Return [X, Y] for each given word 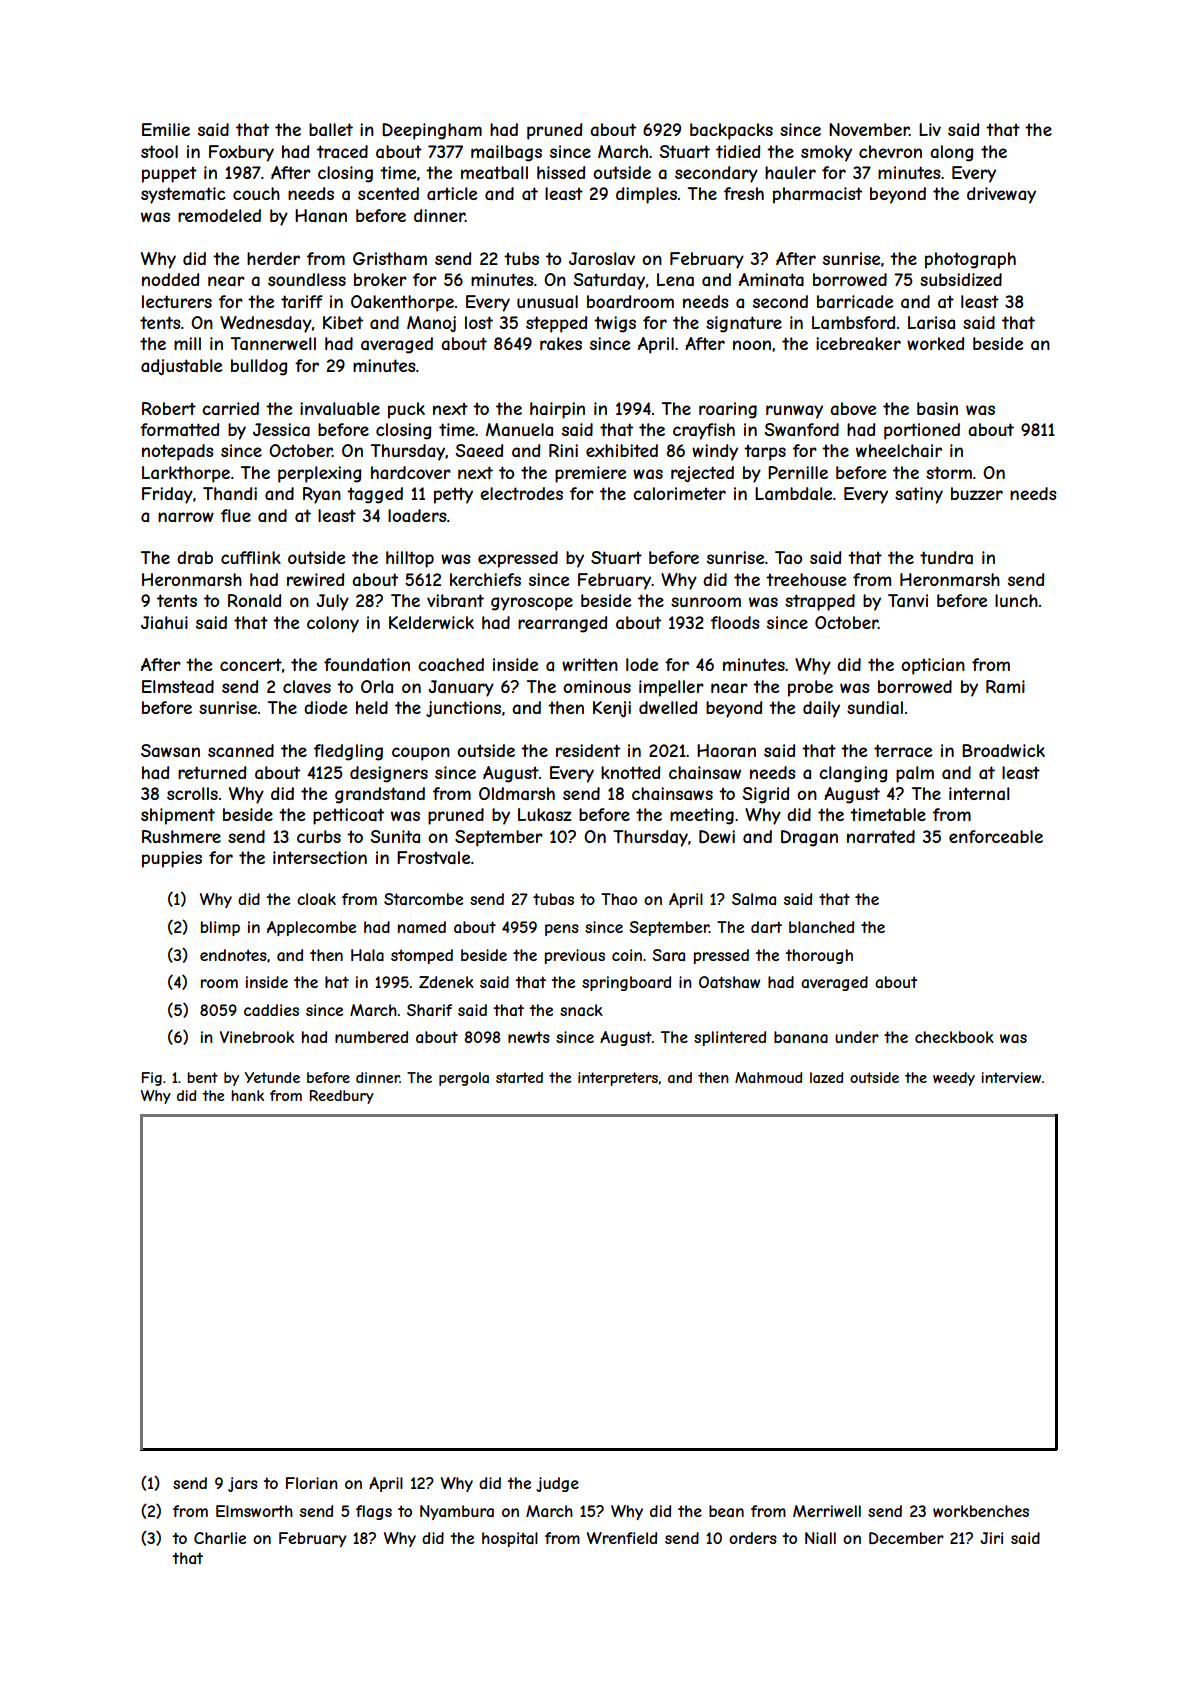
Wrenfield [622, 1538]
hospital [510, 1539]
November [869, 129]
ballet [331, 129]
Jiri [991, 1538]
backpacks [731, 131]
